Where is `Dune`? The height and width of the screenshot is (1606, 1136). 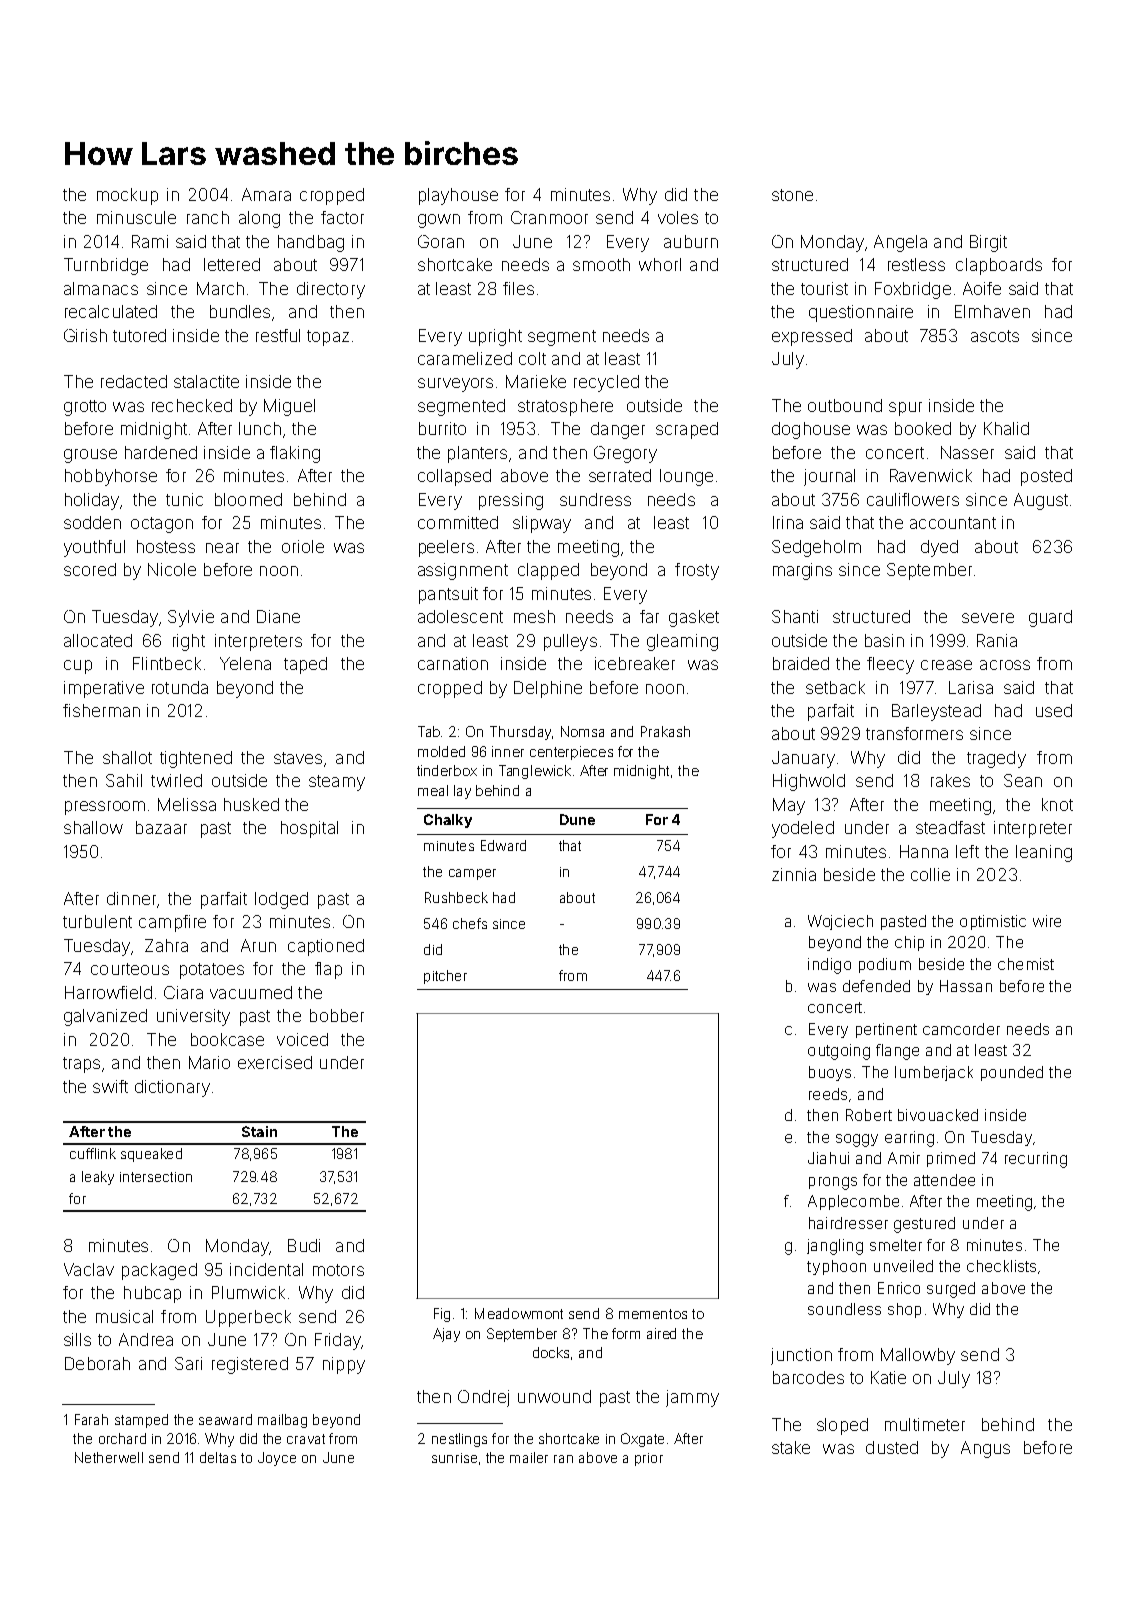
Dune is located at coordinates (577, 819).
